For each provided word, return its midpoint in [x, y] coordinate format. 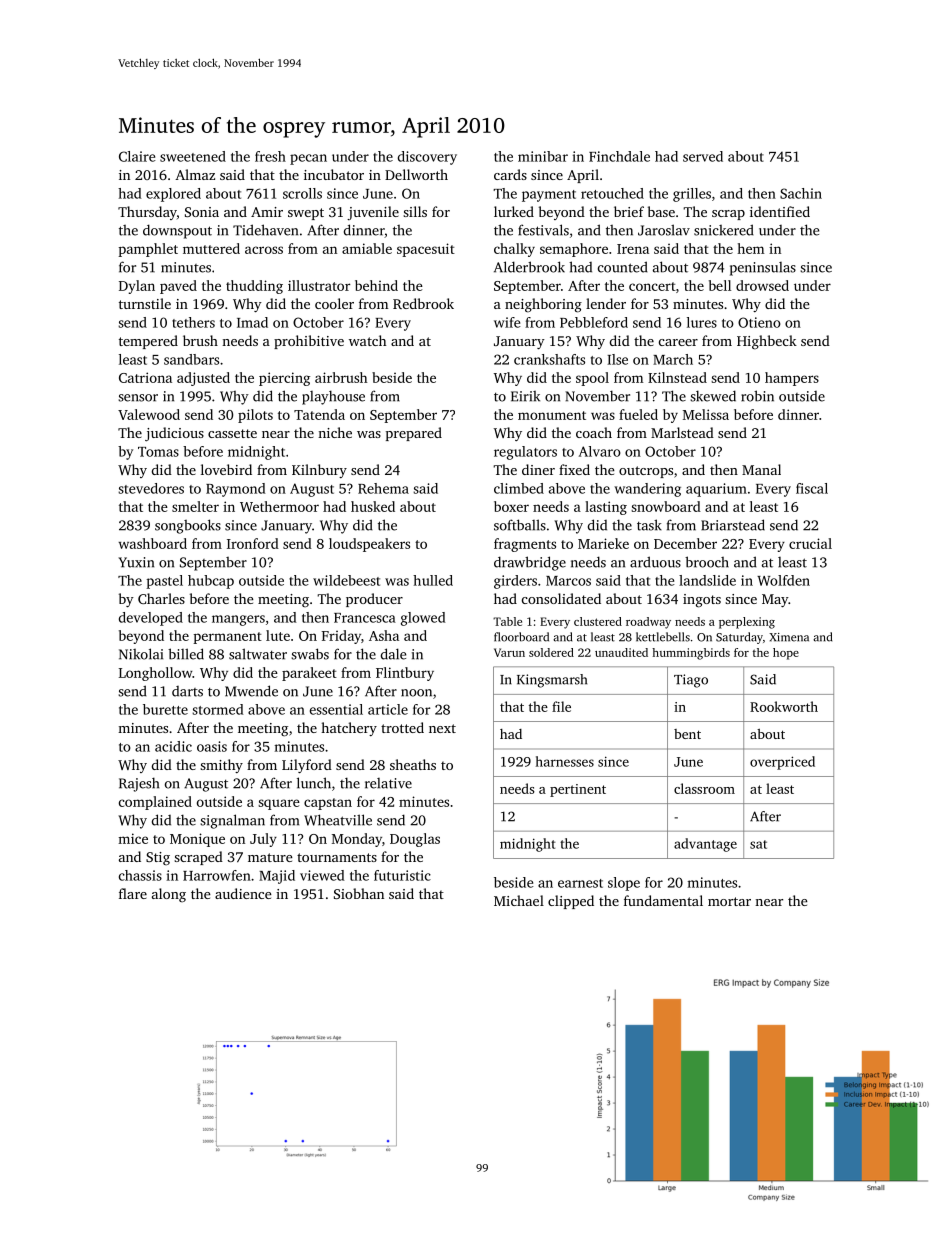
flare [133, 893]
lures [702, 322]
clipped [571, 902]
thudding [254, 287]
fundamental [663, 900]
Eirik [525, 396]
